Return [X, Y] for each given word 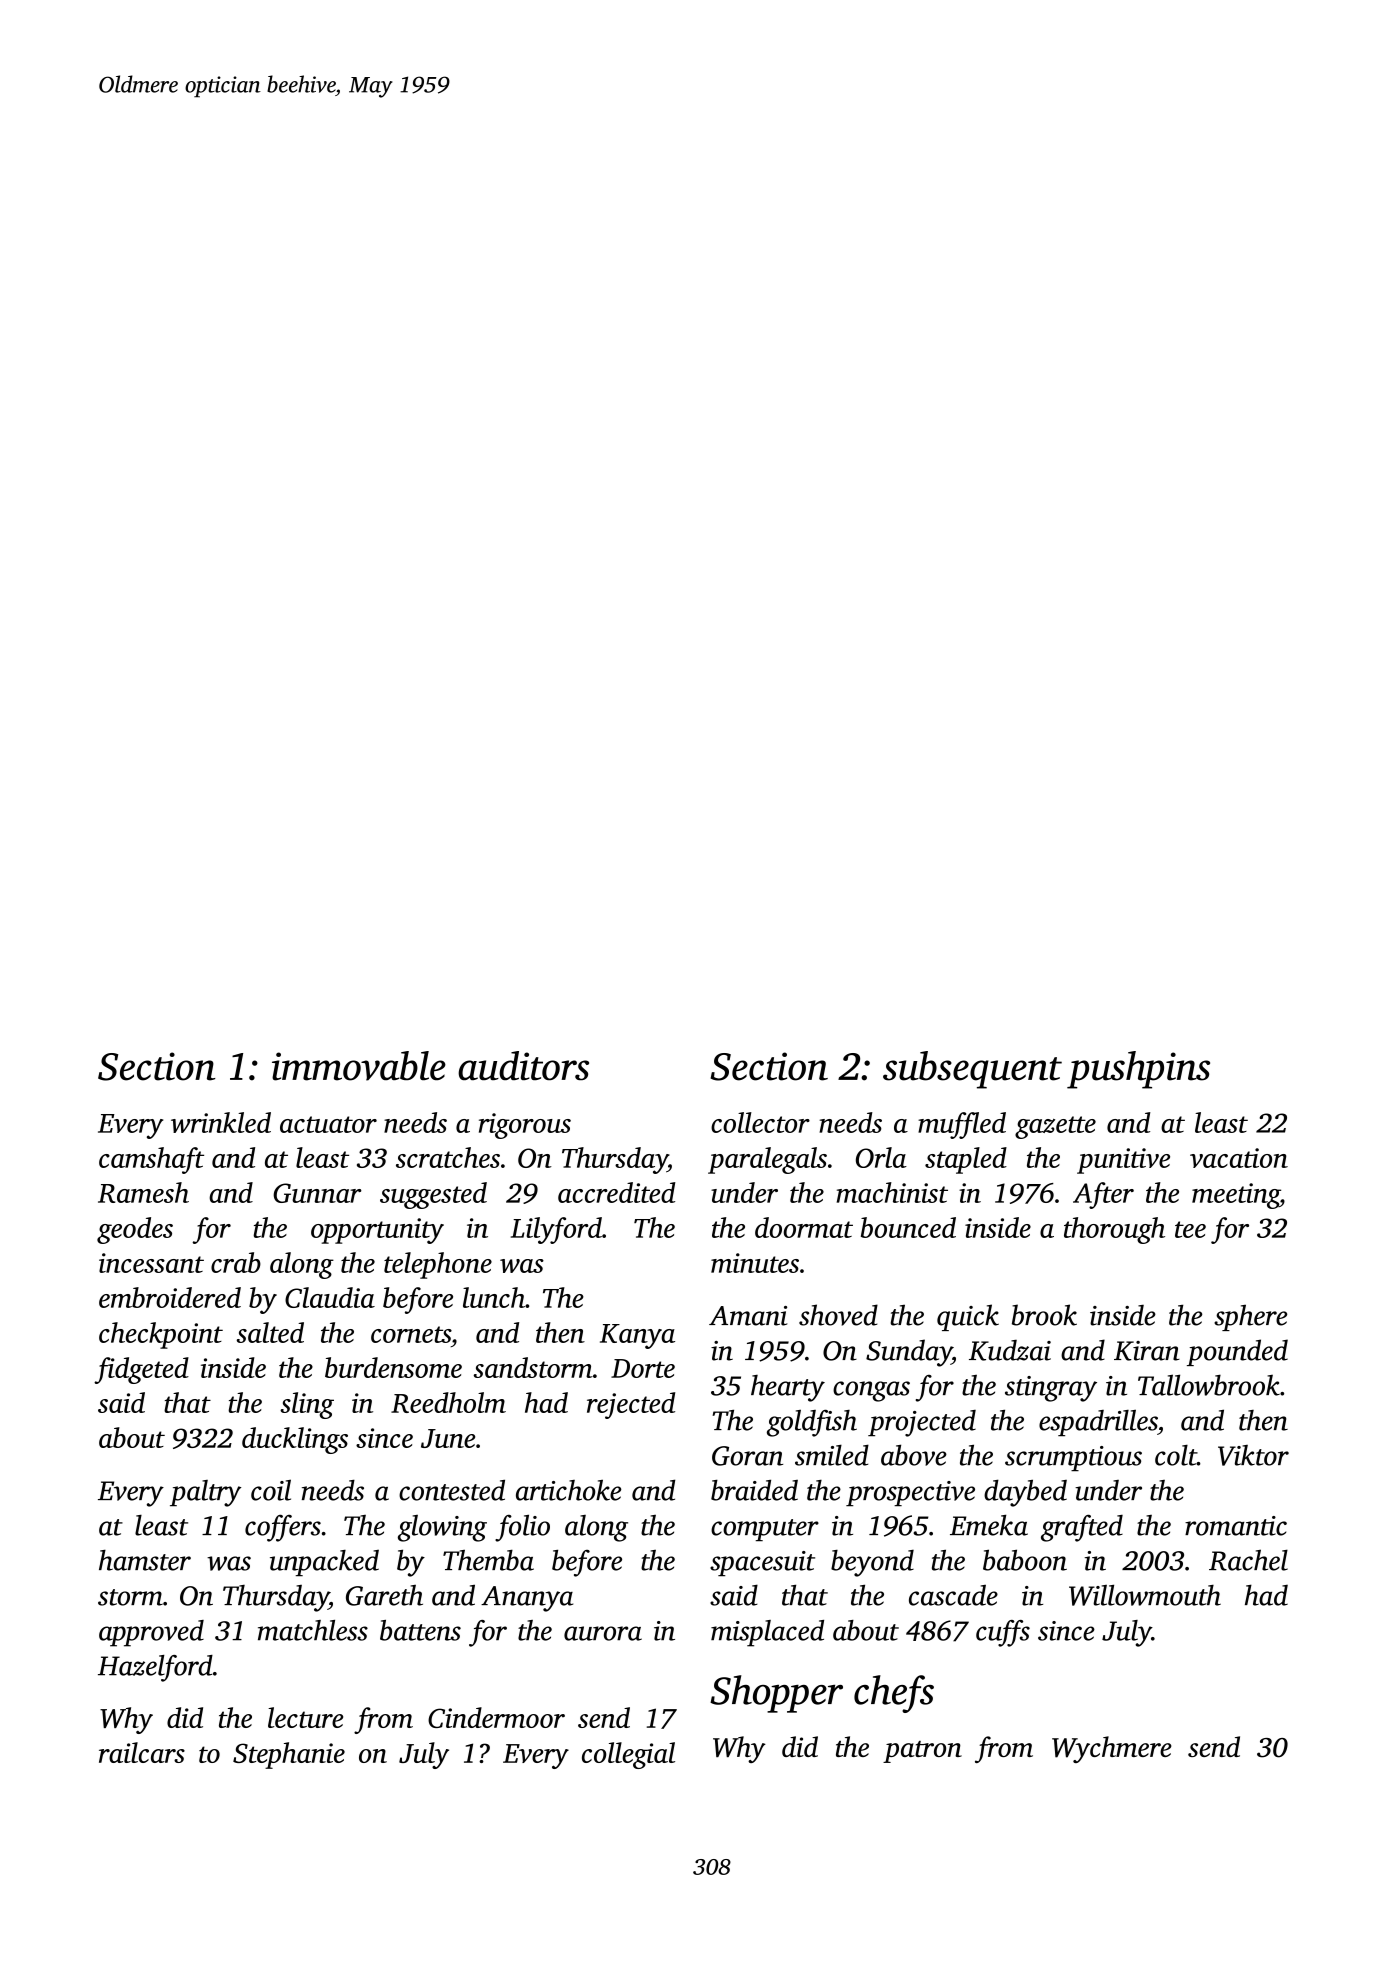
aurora [603, 1633]
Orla [881, 1157]
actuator [328, 1124]
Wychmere [1112, 1749]
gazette [1055, 1127]
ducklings [295, 1440]
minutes [755, 1263]
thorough [1114, 1230]
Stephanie [289, 1755]
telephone [438, 1265]
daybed [1025, 1493]
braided [754, 1490]
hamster [145, 1560]
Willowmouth [1145, 1595]
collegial [628, 1755]
